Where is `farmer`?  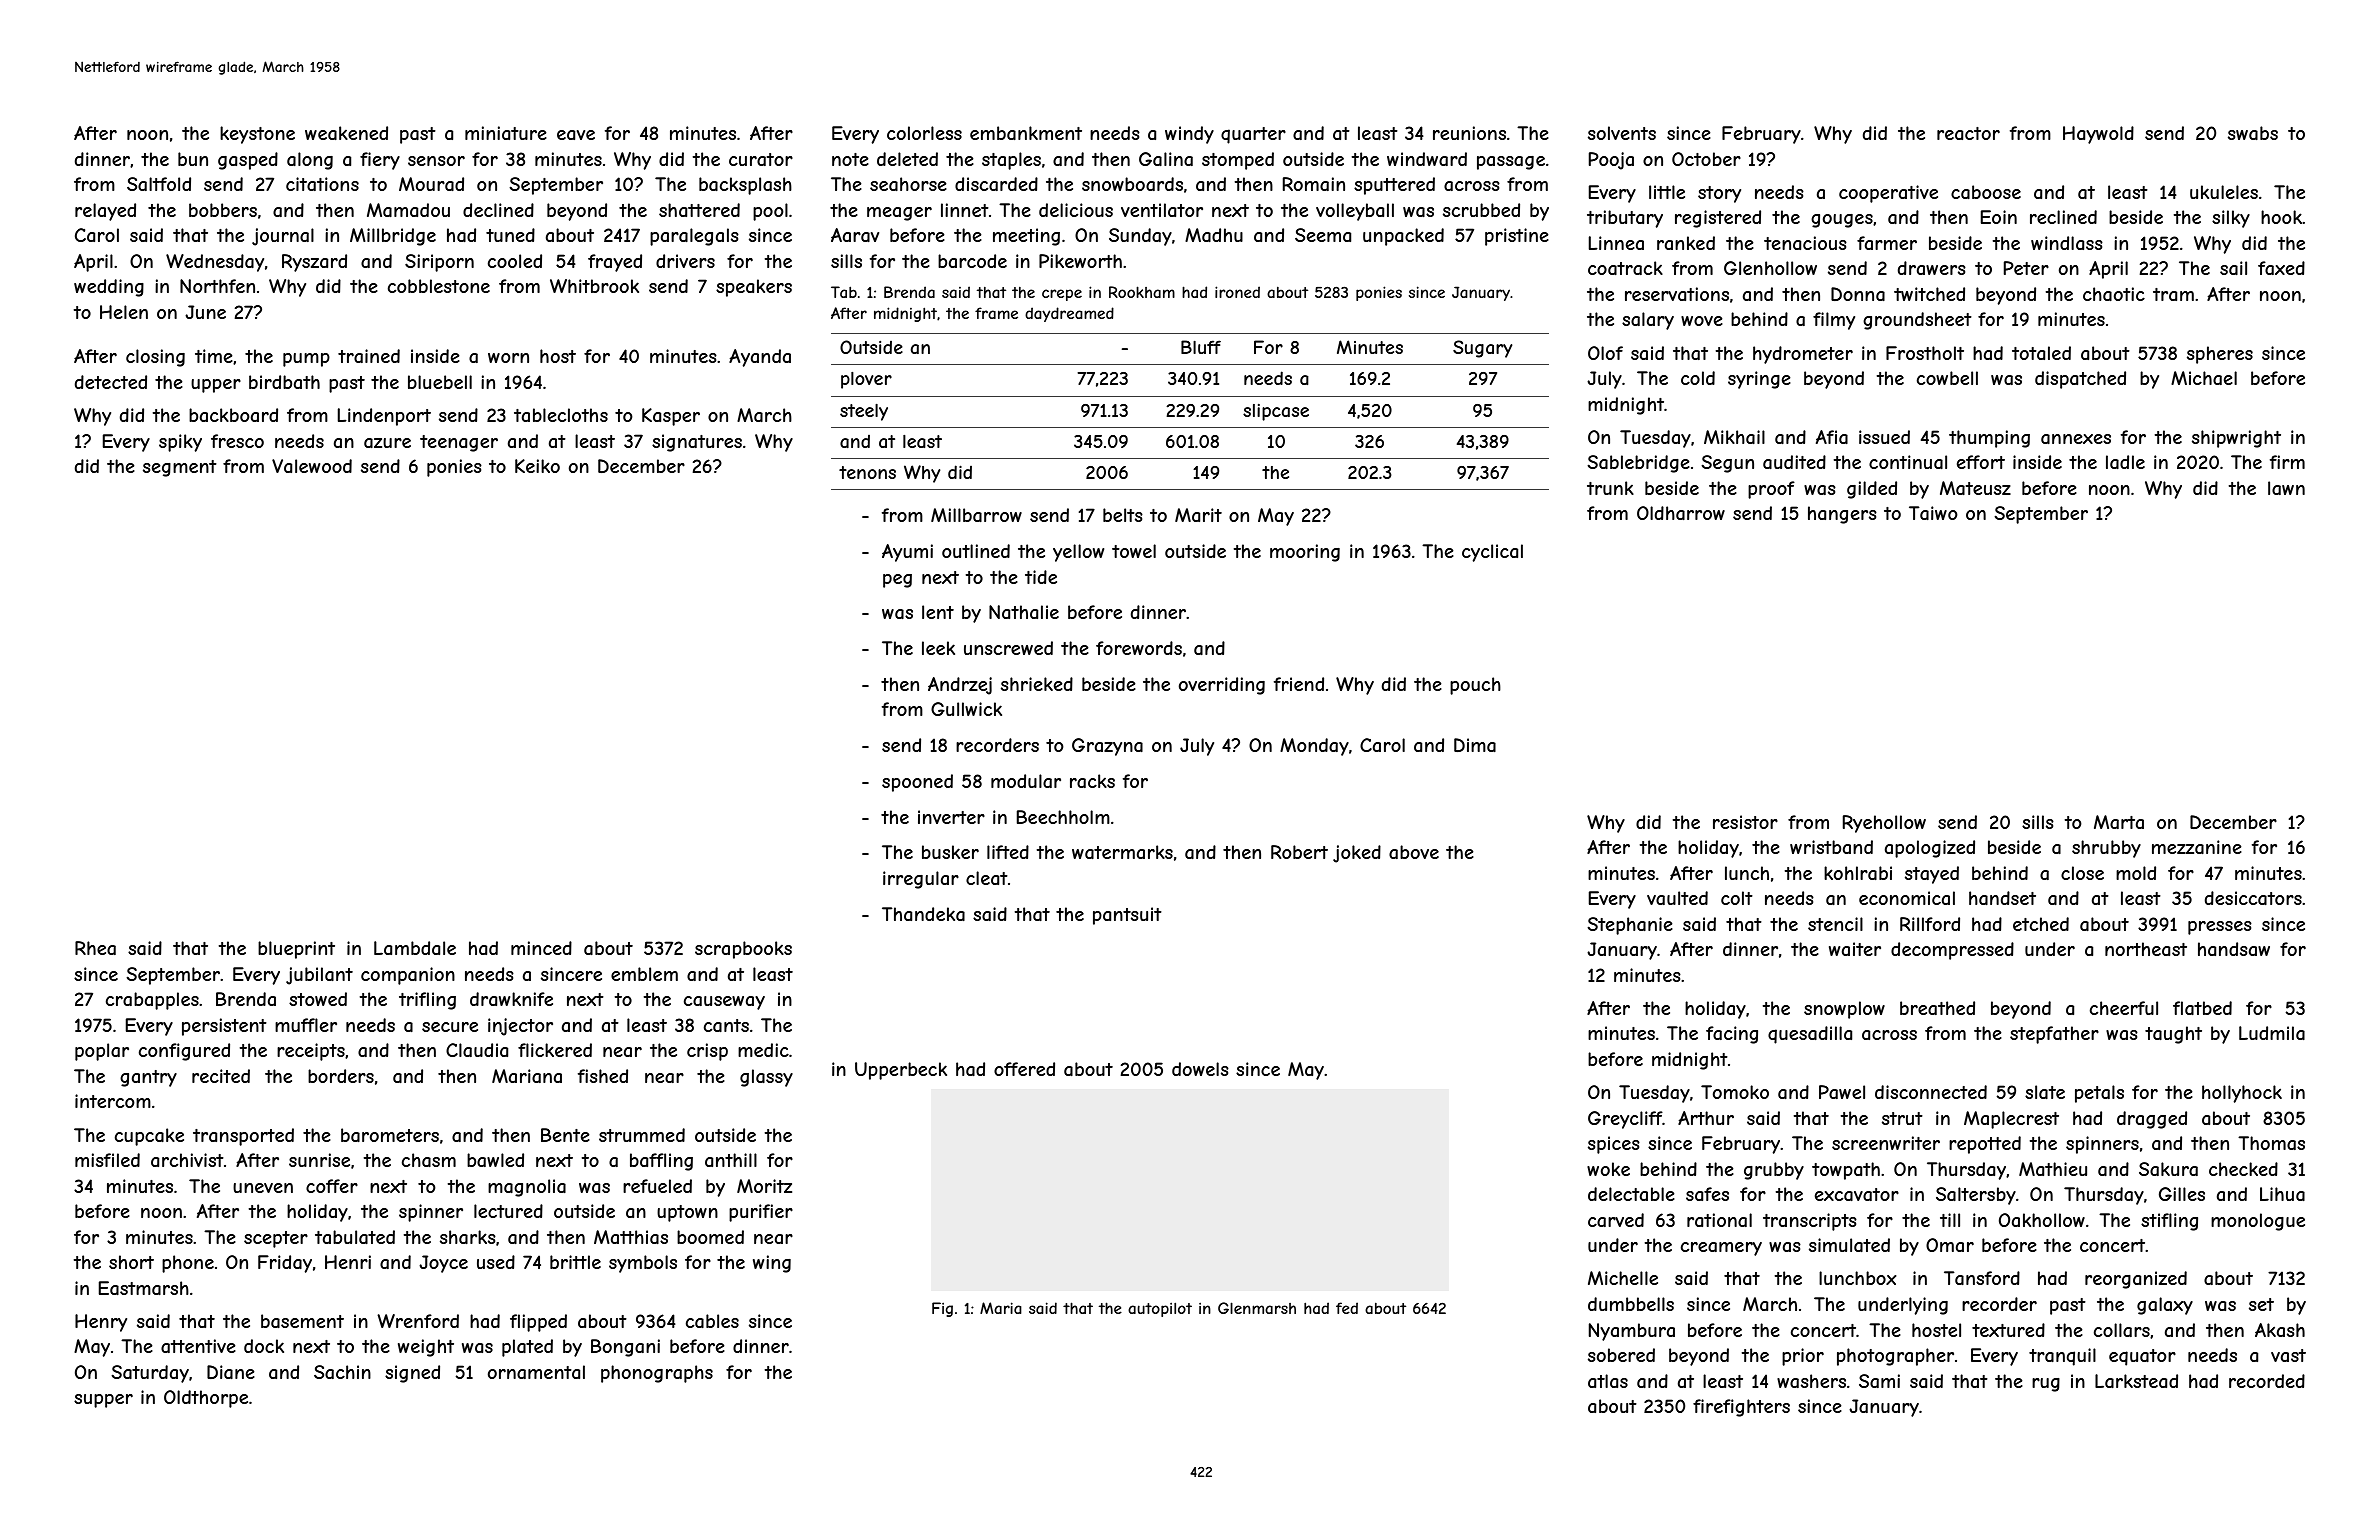 farmer is located at coordinates (1887, 243).
